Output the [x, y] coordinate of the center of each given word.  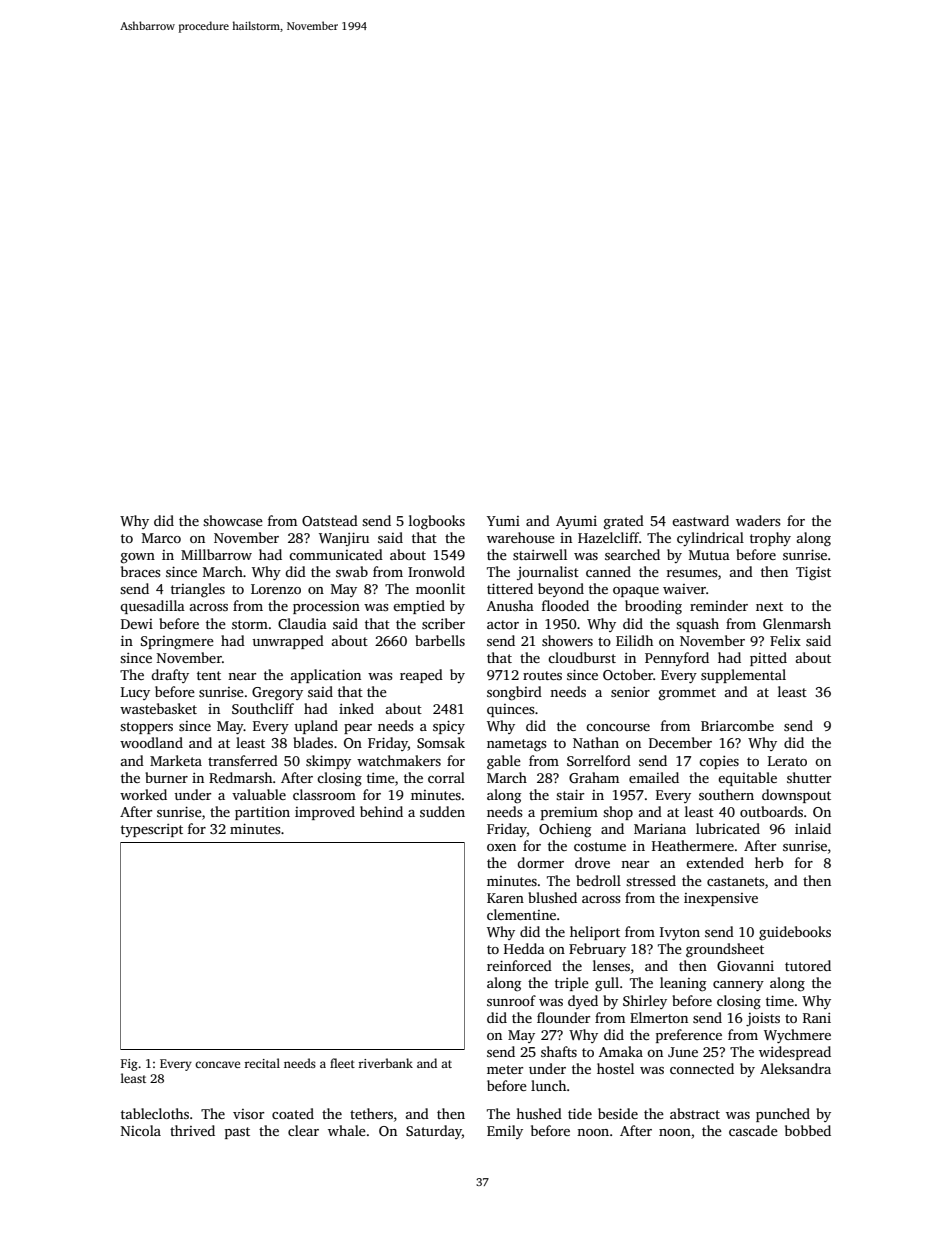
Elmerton [659, 1017]
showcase [233, 520]
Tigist [813, 573]
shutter [809, 777]
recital [262, 1063]
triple [572, 984]
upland [316, 727]
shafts [559, 1051]
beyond [561, 590]
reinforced [519, 965]
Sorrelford [599, 760]
